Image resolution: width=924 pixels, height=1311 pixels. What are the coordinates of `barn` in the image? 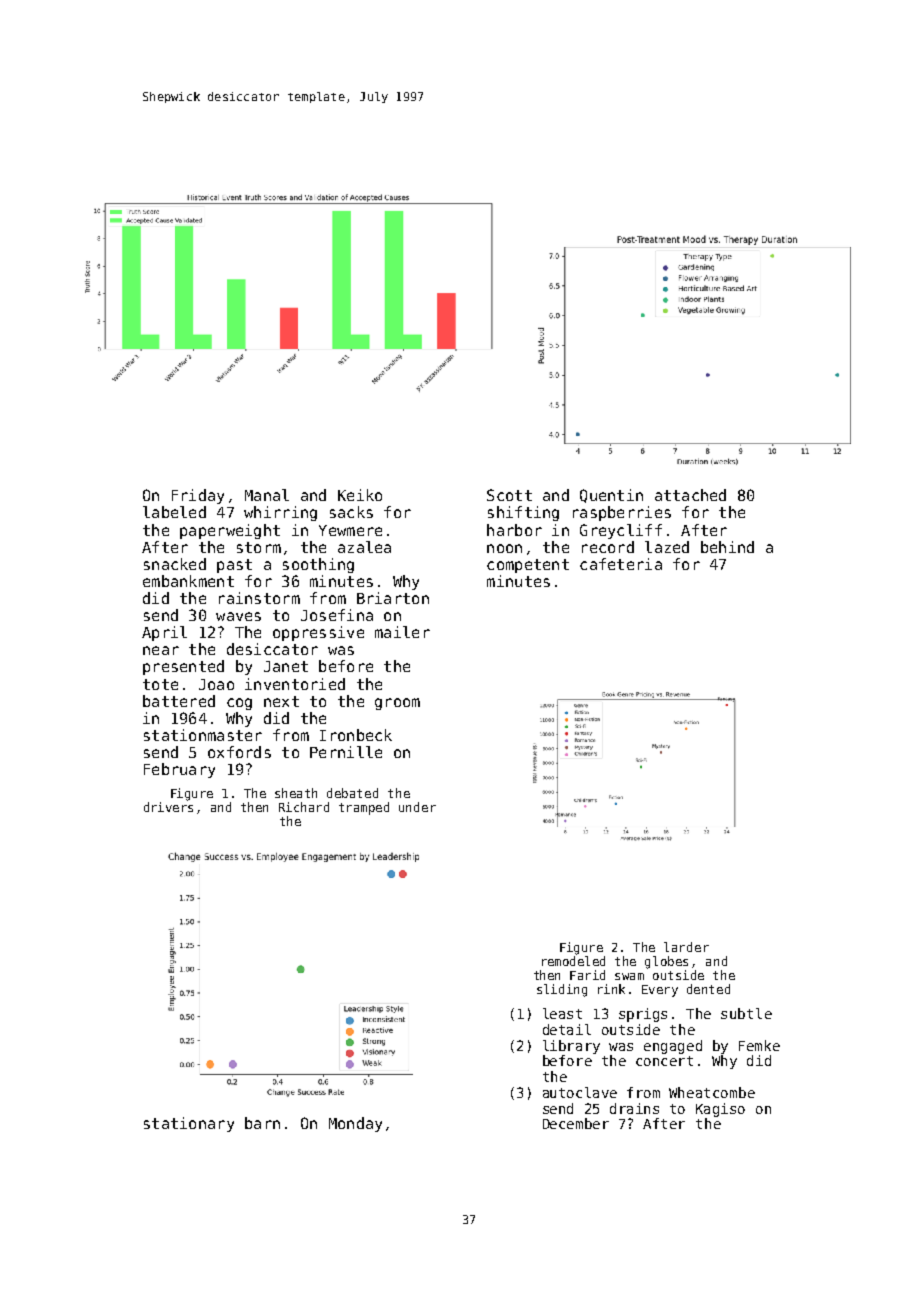 It's located at (262, 1123).
